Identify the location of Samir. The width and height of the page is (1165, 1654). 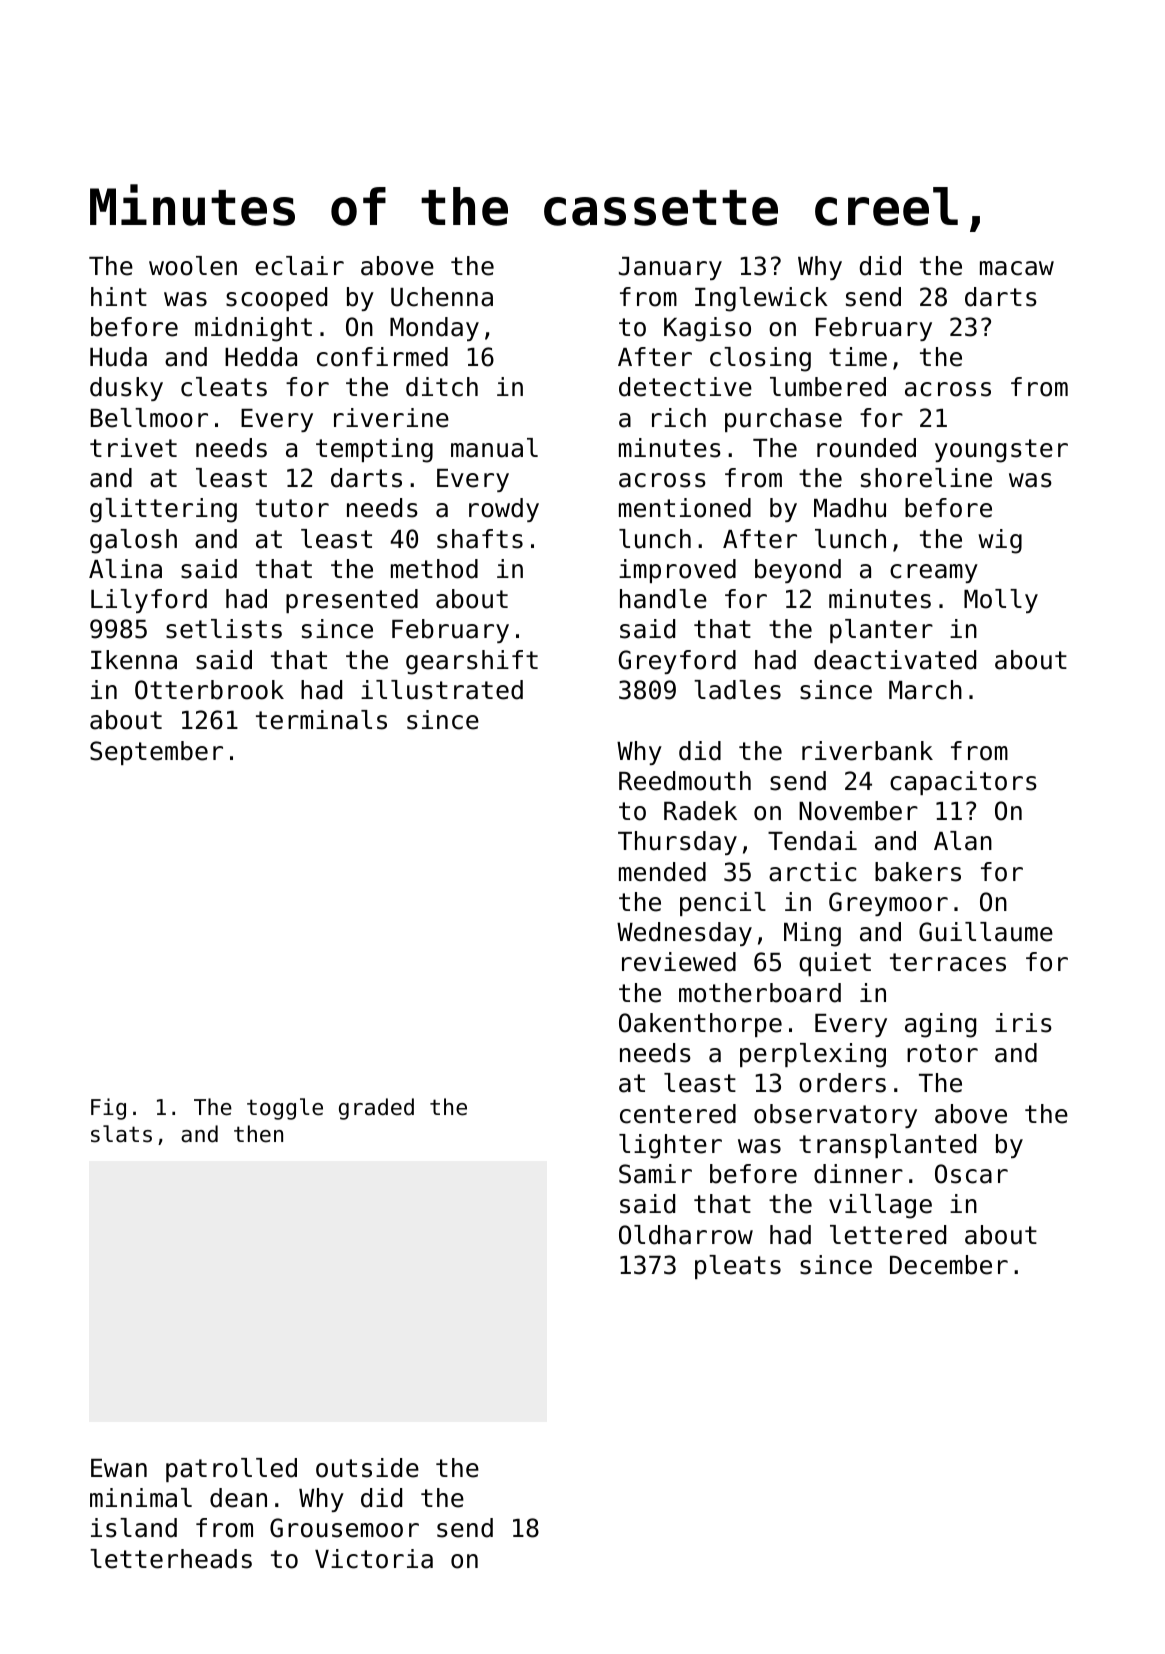
(655, 1174).
